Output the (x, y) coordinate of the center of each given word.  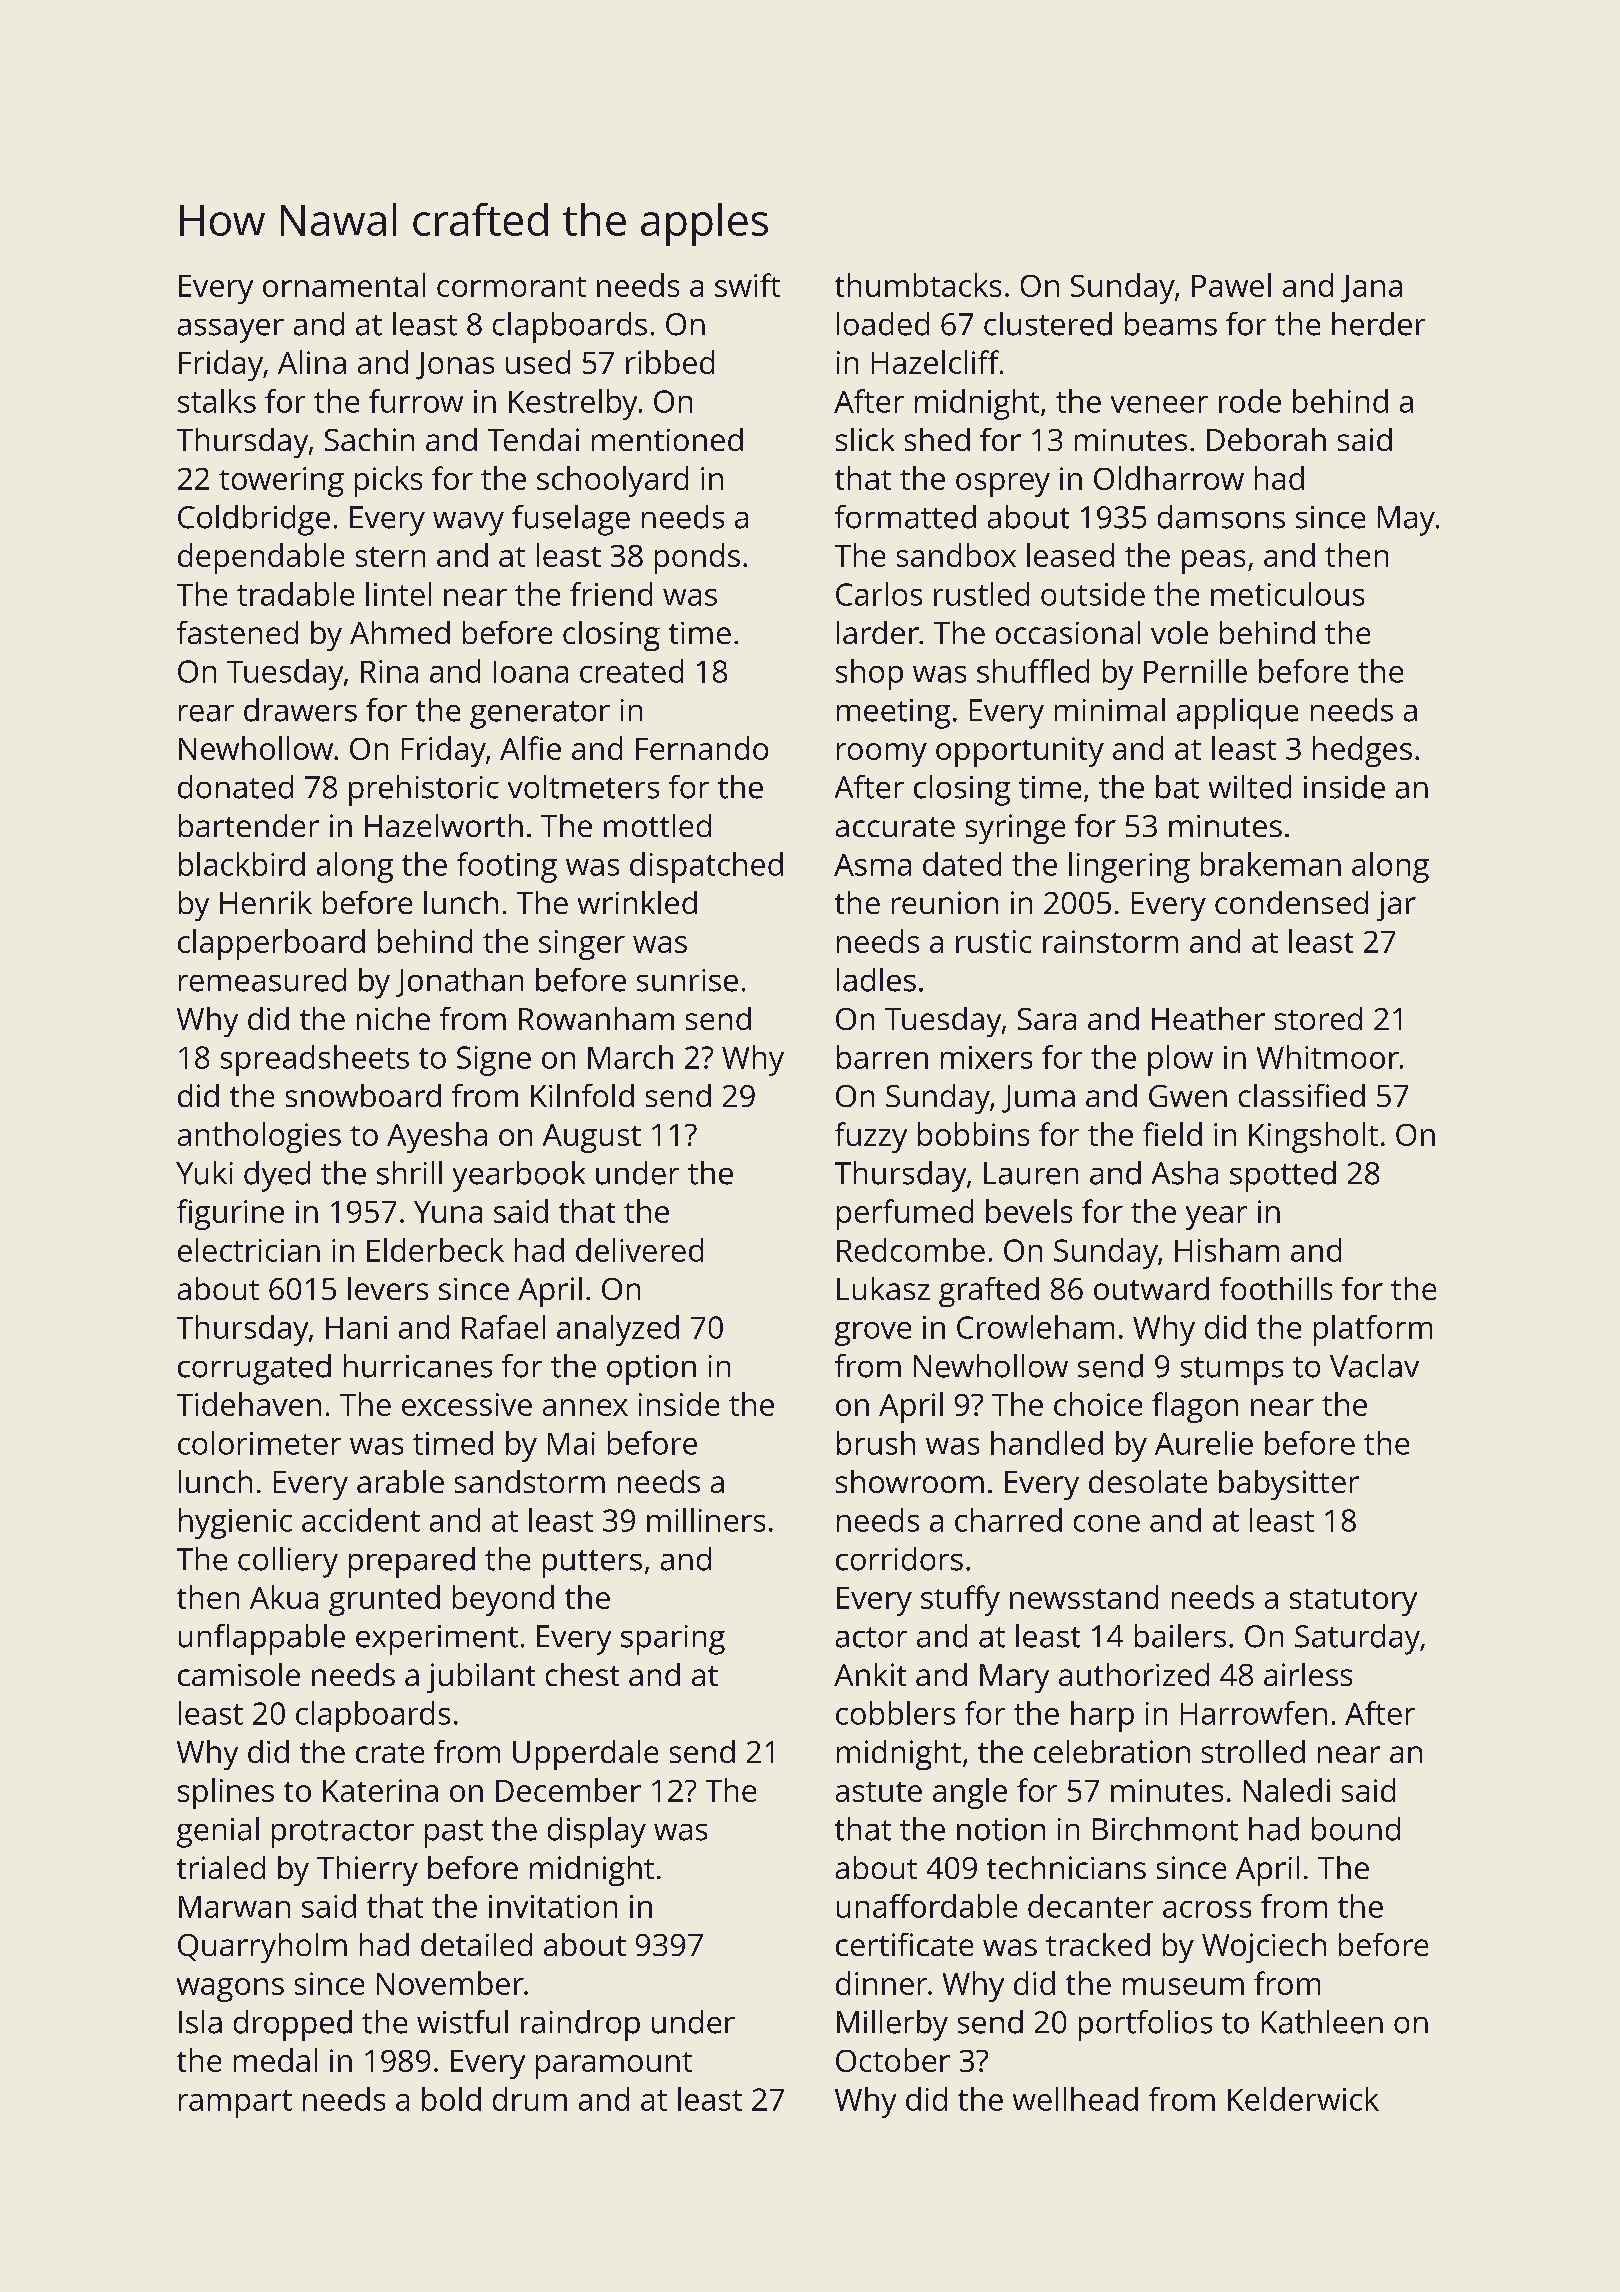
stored (1318, 1018)
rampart (235, 2104)
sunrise (687, 980)
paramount (614, 2065)
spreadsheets (315, 1060)
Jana (1371, 289)
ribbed (670, 362)
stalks (217, 401)
